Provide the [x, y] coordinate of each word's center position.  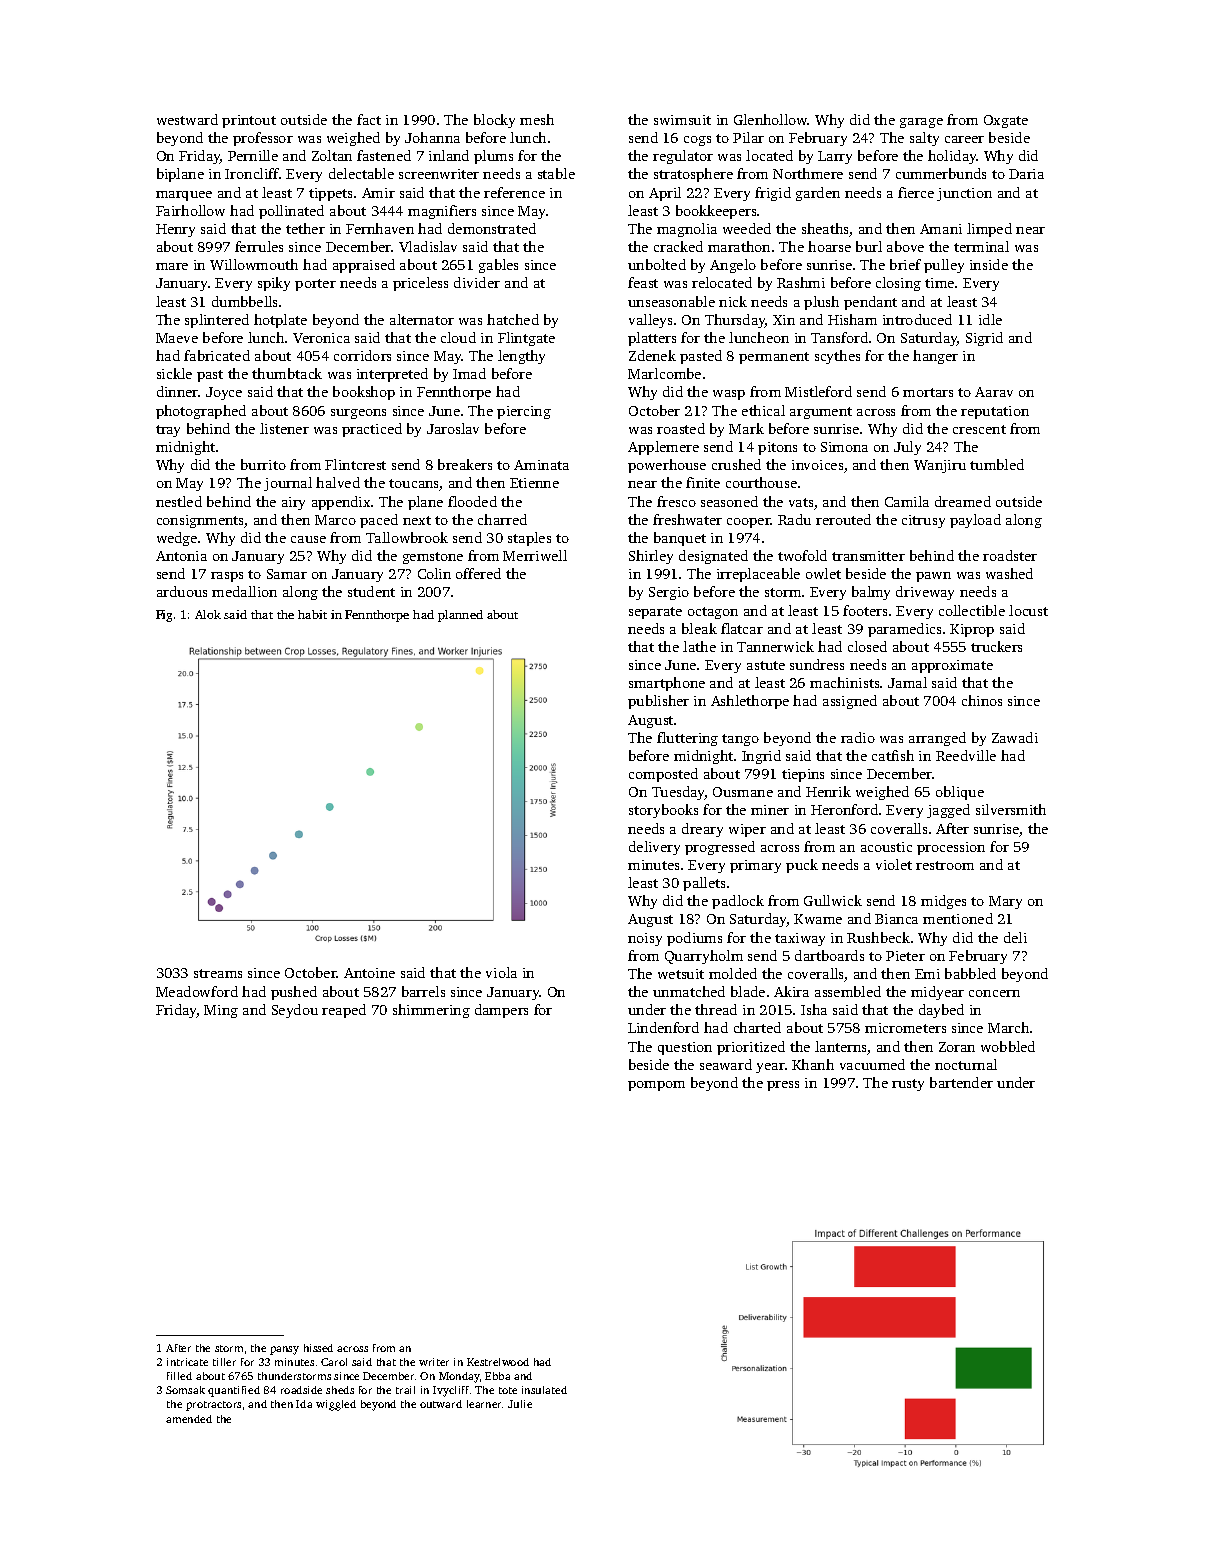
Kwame [818, 919]
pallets [704, 884]
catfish [893, 755]
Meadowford [197, 991]
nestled [179, 501]
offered [478, 573]
